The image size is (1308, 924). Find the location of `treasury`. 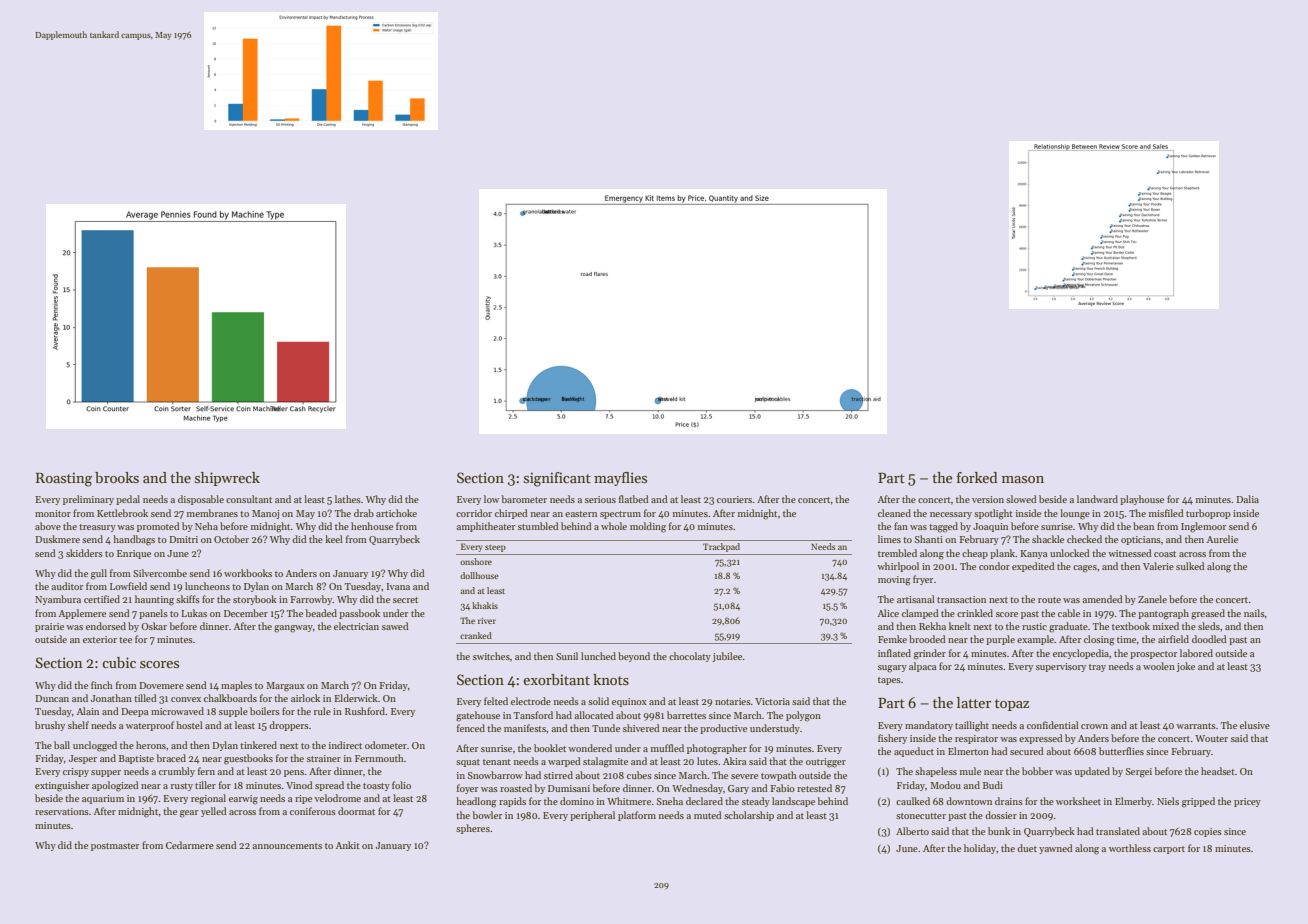

treasury is located at coordinates (97, 528).
